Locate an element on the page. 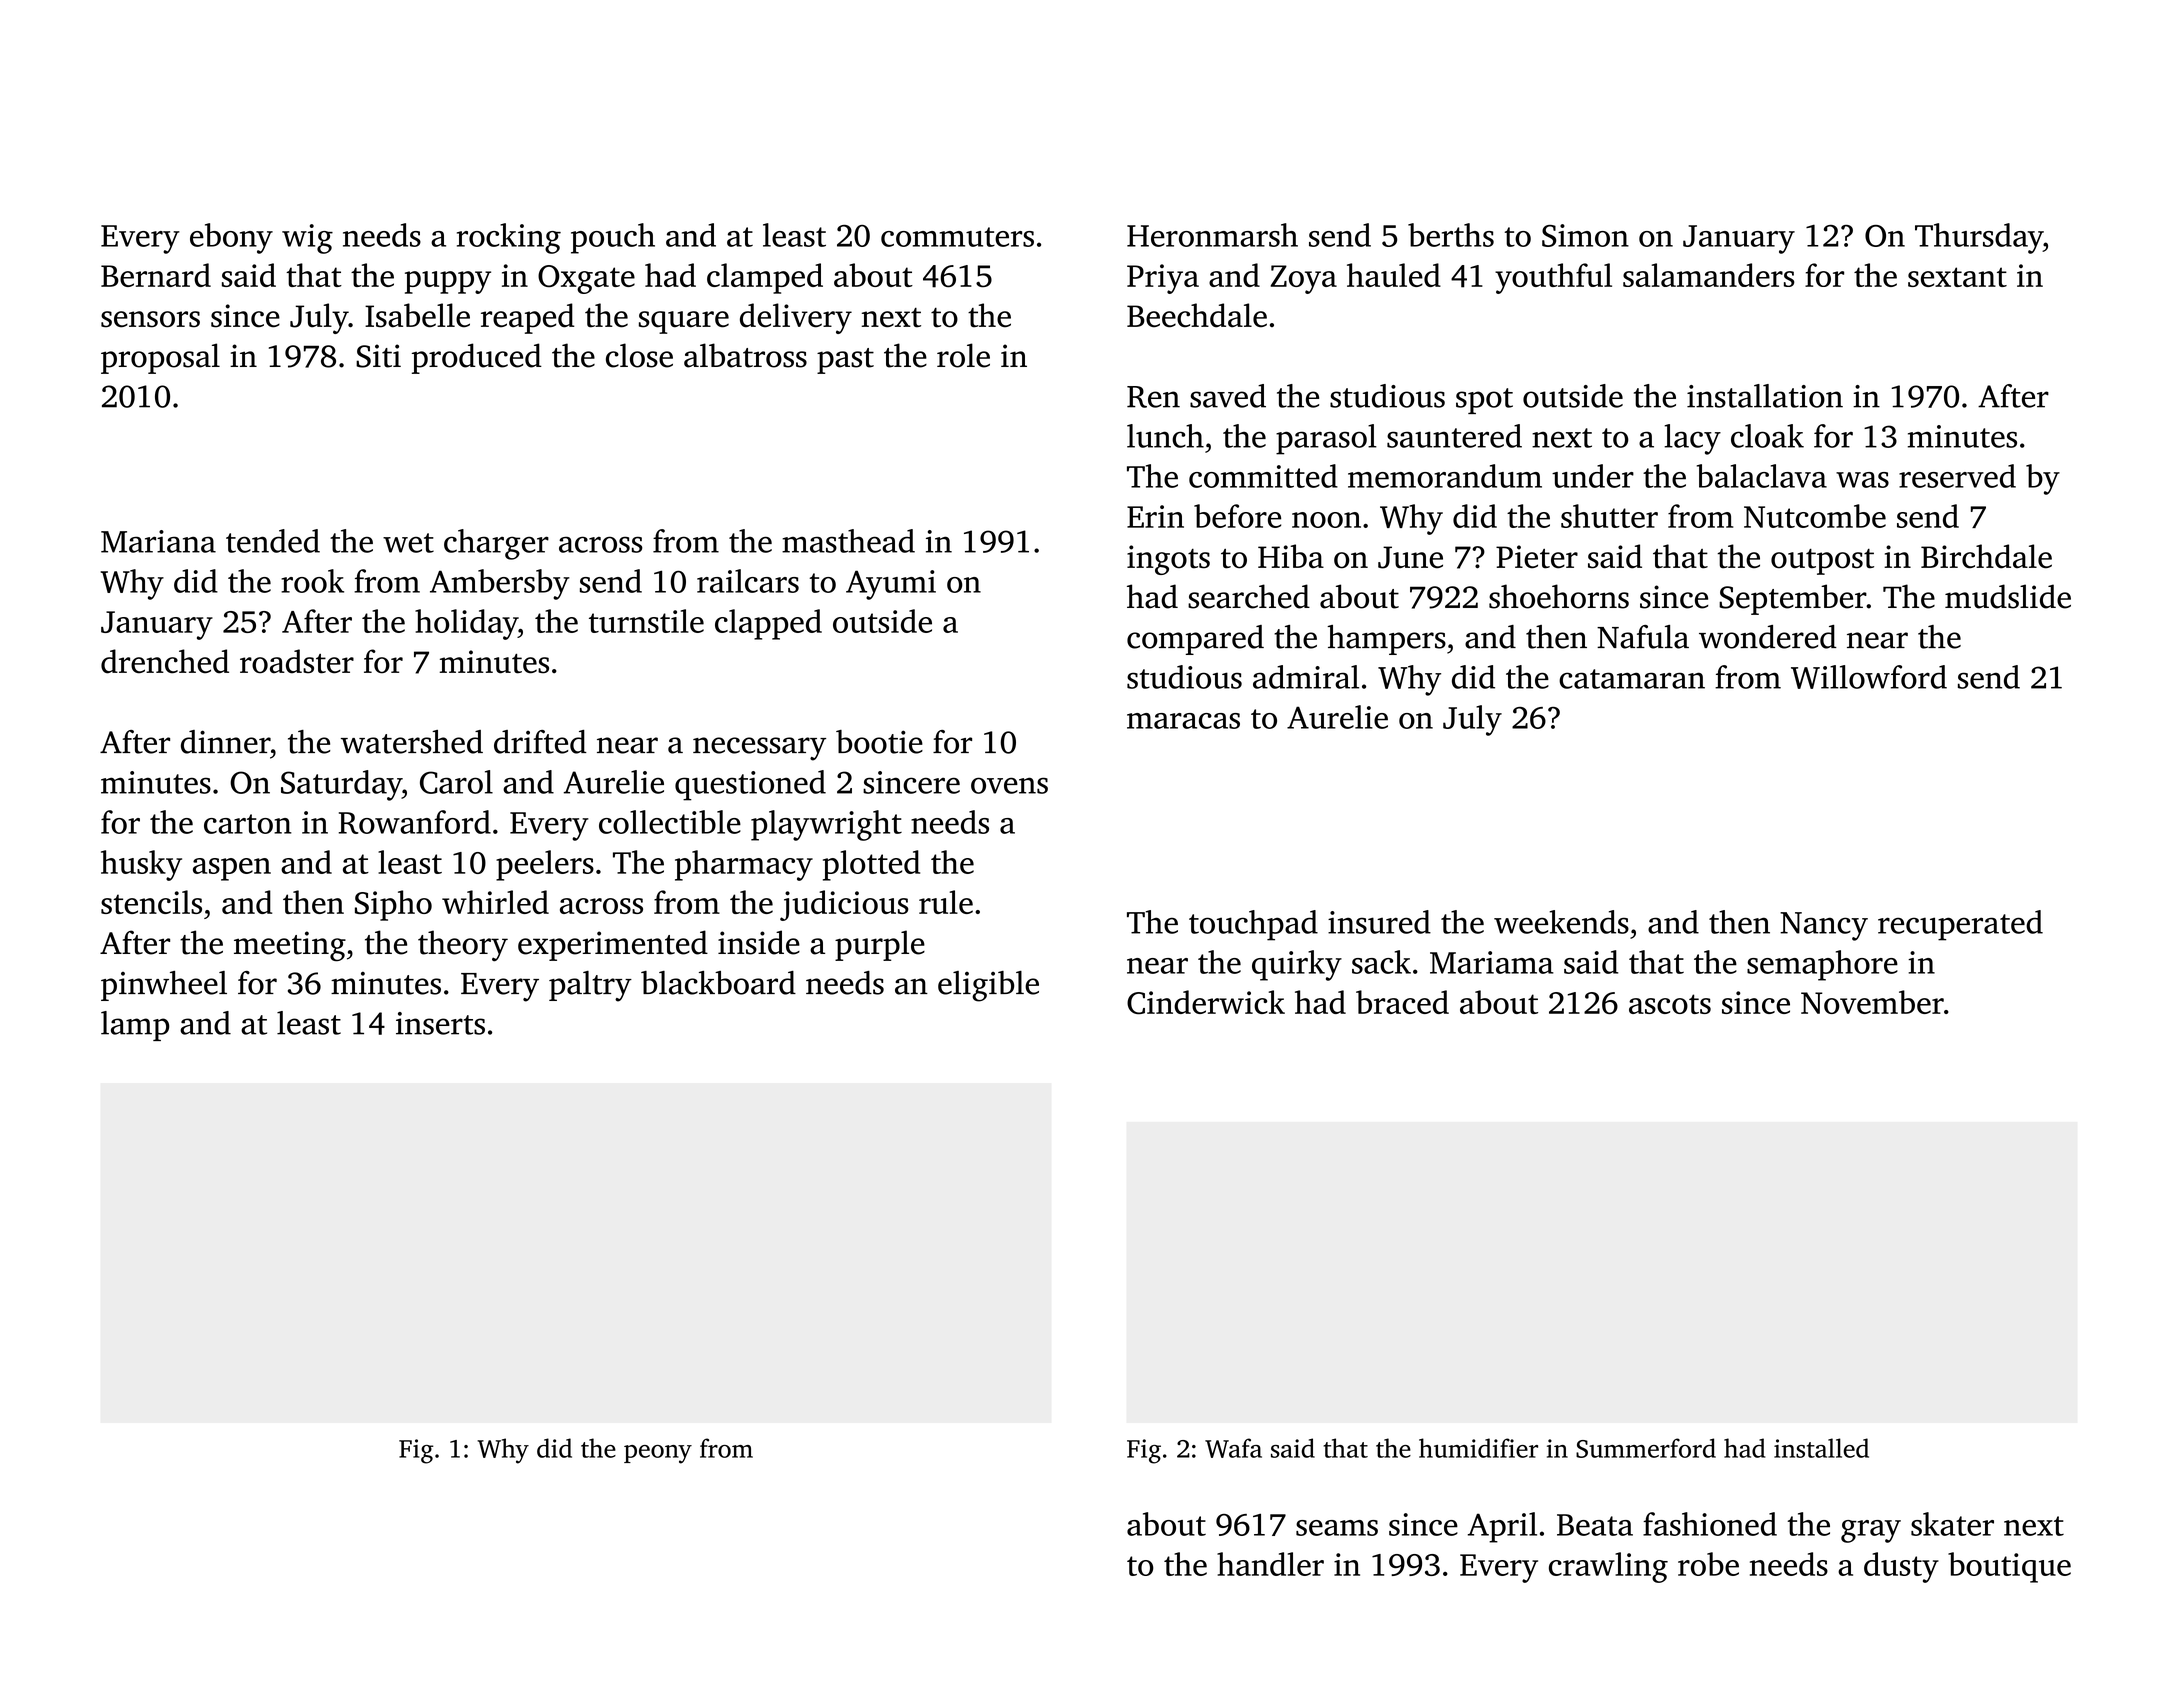 This document has height=1683, width=2178. produced is located at coordinates (477, 358).
